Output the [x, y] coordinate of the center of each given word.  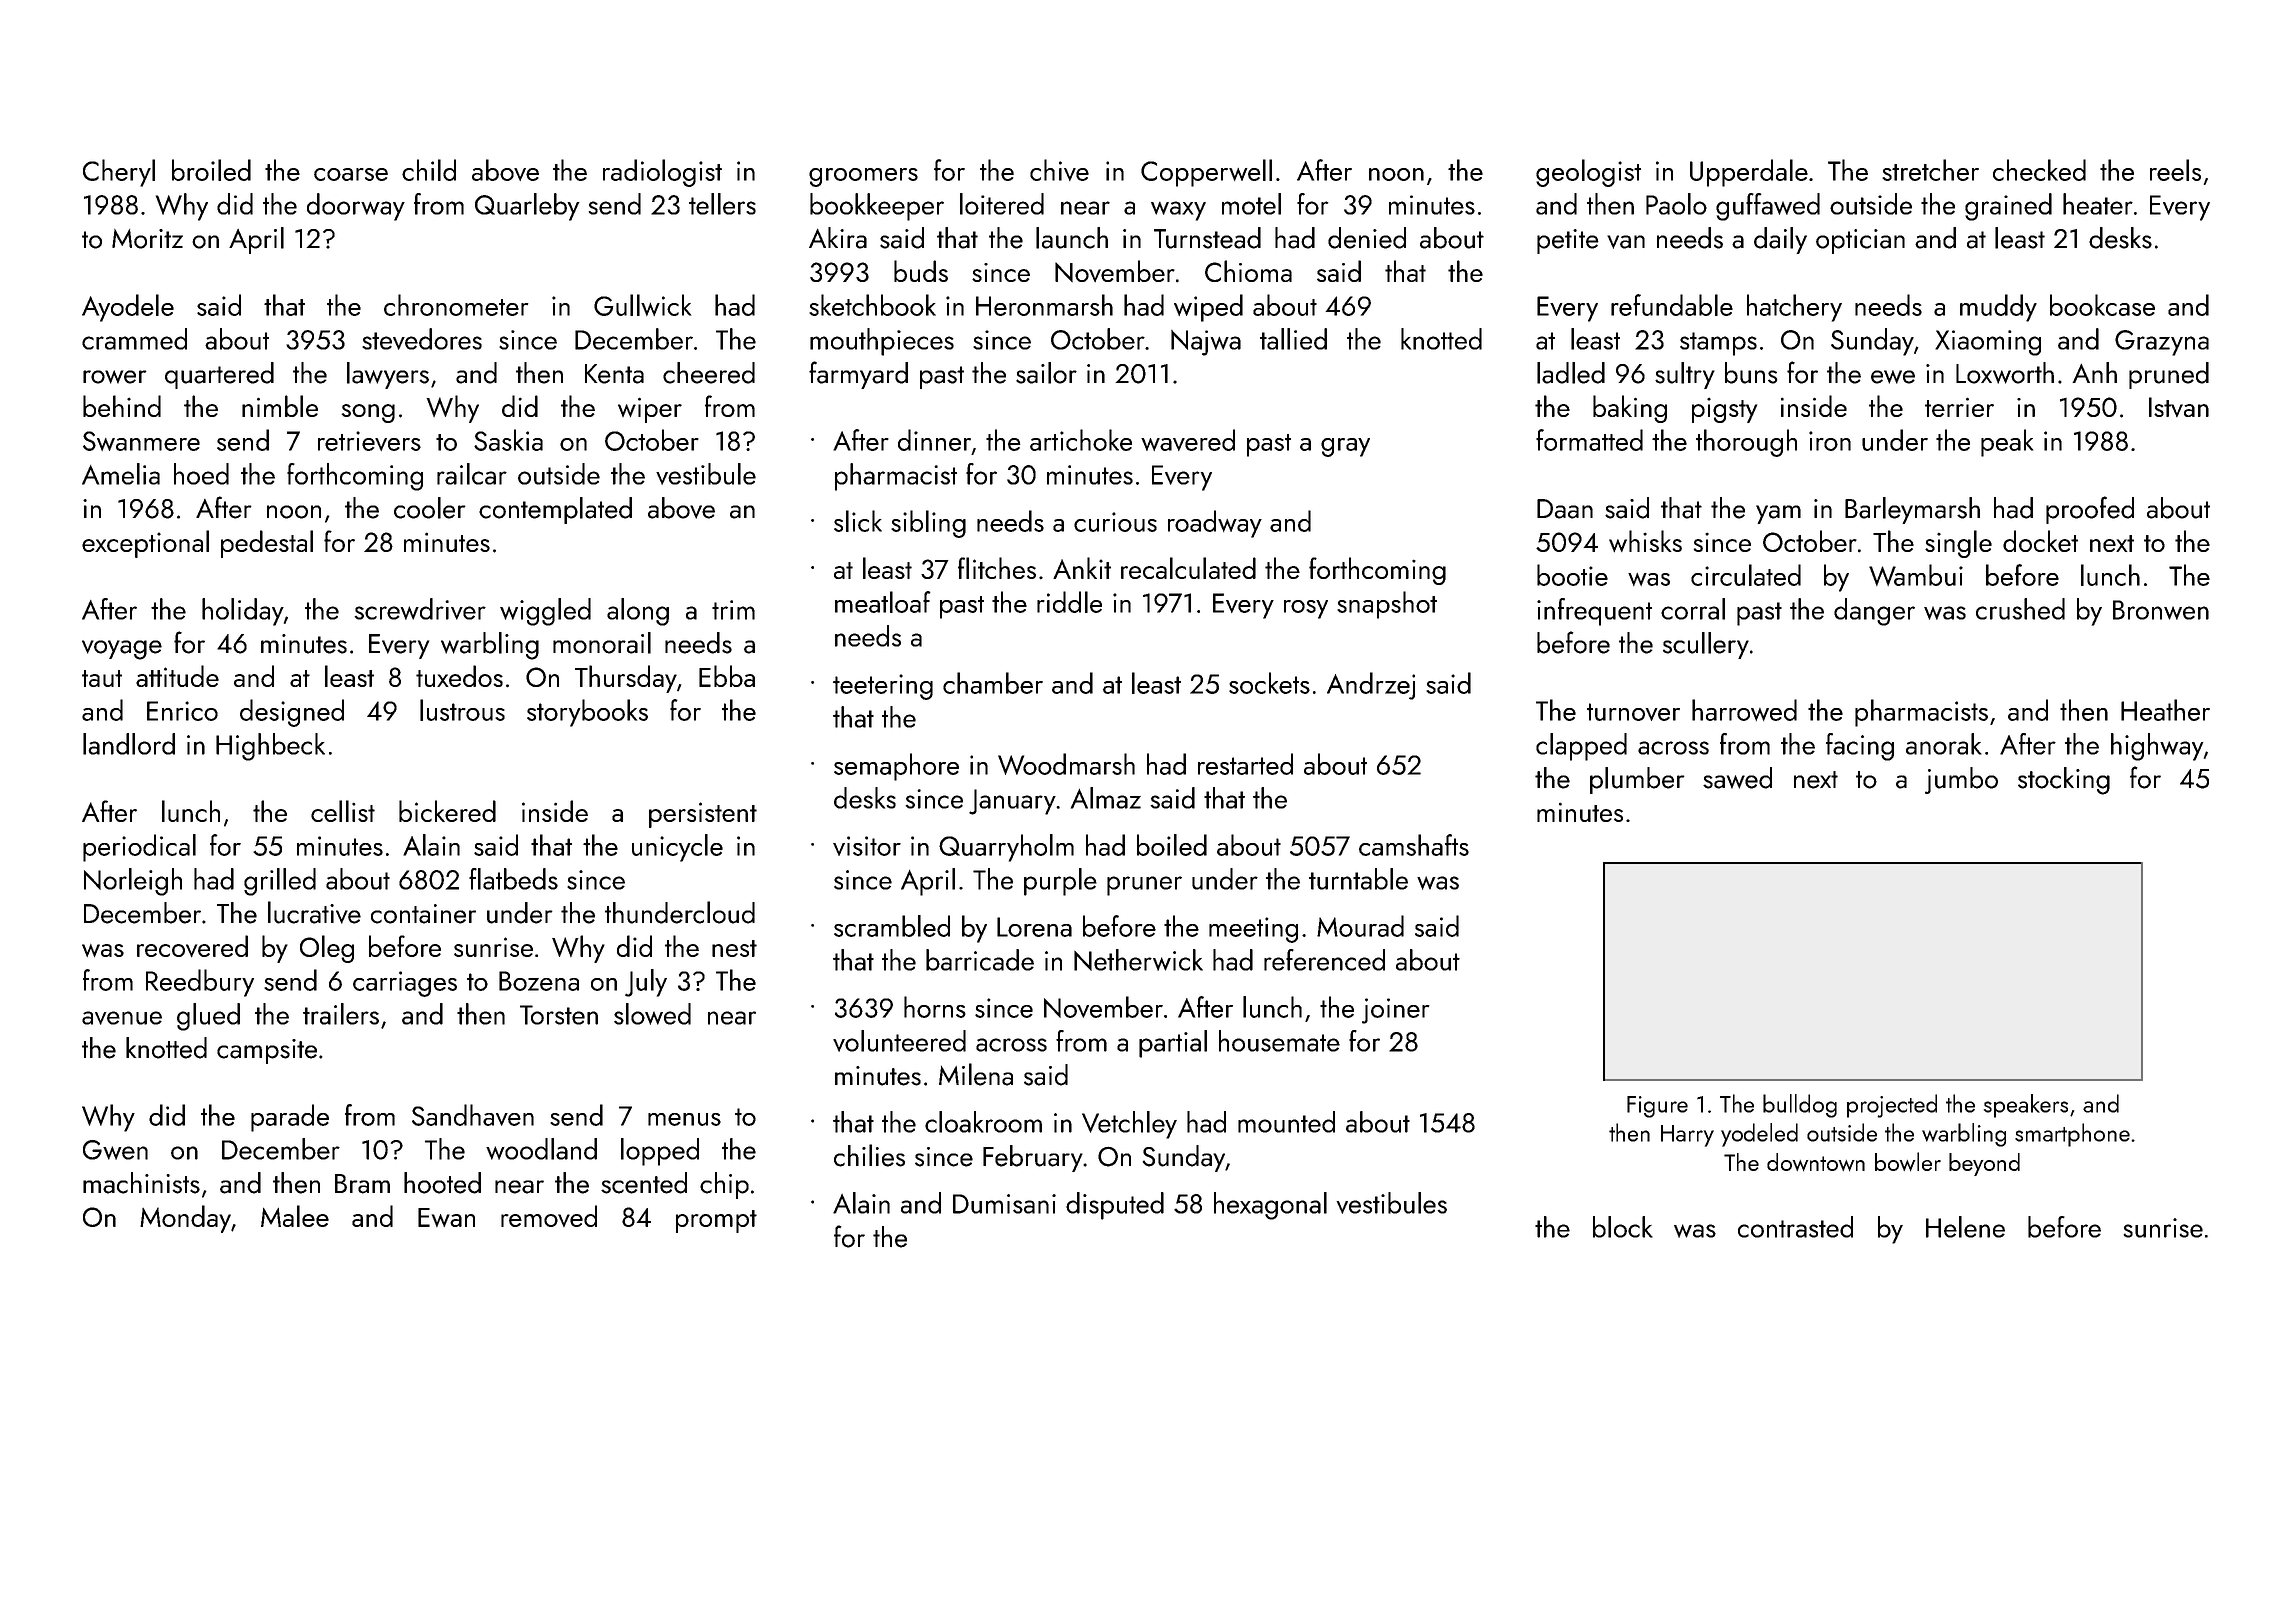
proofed [2090, 510]
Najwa [1206, 343]
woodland [541, 1149]
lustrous [462, 710]
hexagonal [1270, 1206]
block [1623, 1227]
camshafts [1414, 845]
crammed [134, 339]
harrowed [1744, 710]
